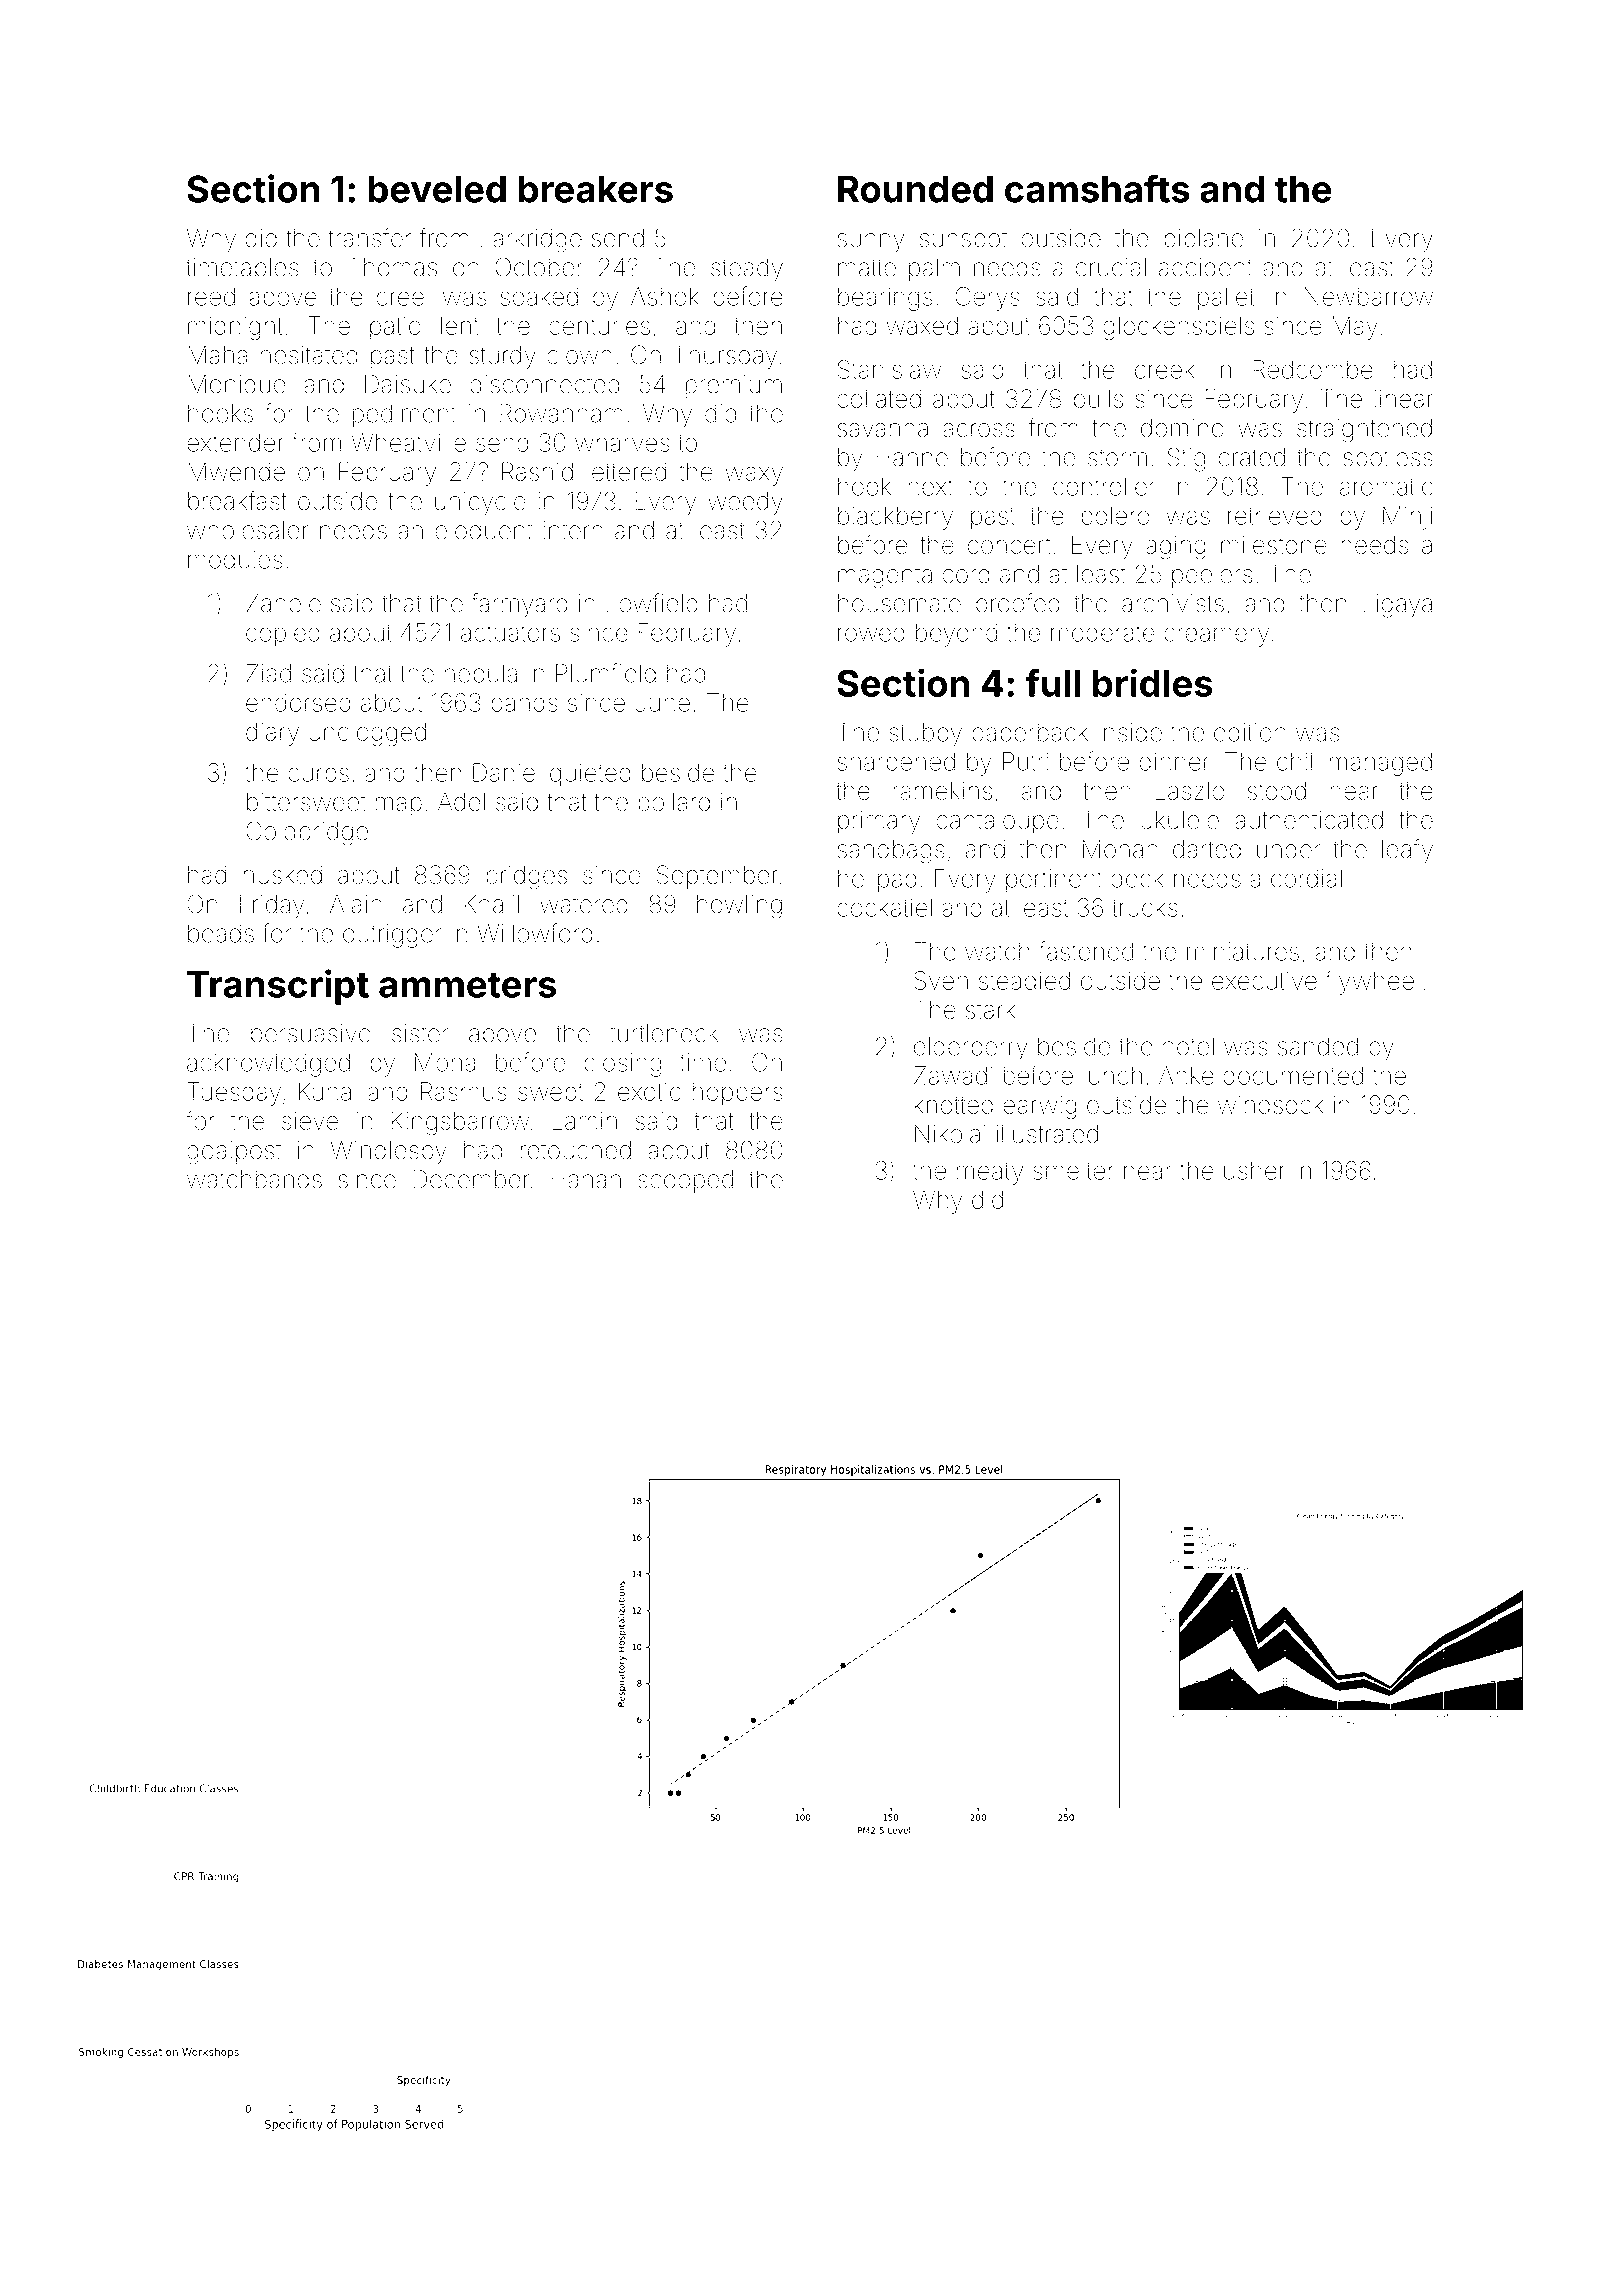  What do you see at coordinates (1397, 606) in the image?
I see `Ligaya` at bounding box center [1397, 606].
